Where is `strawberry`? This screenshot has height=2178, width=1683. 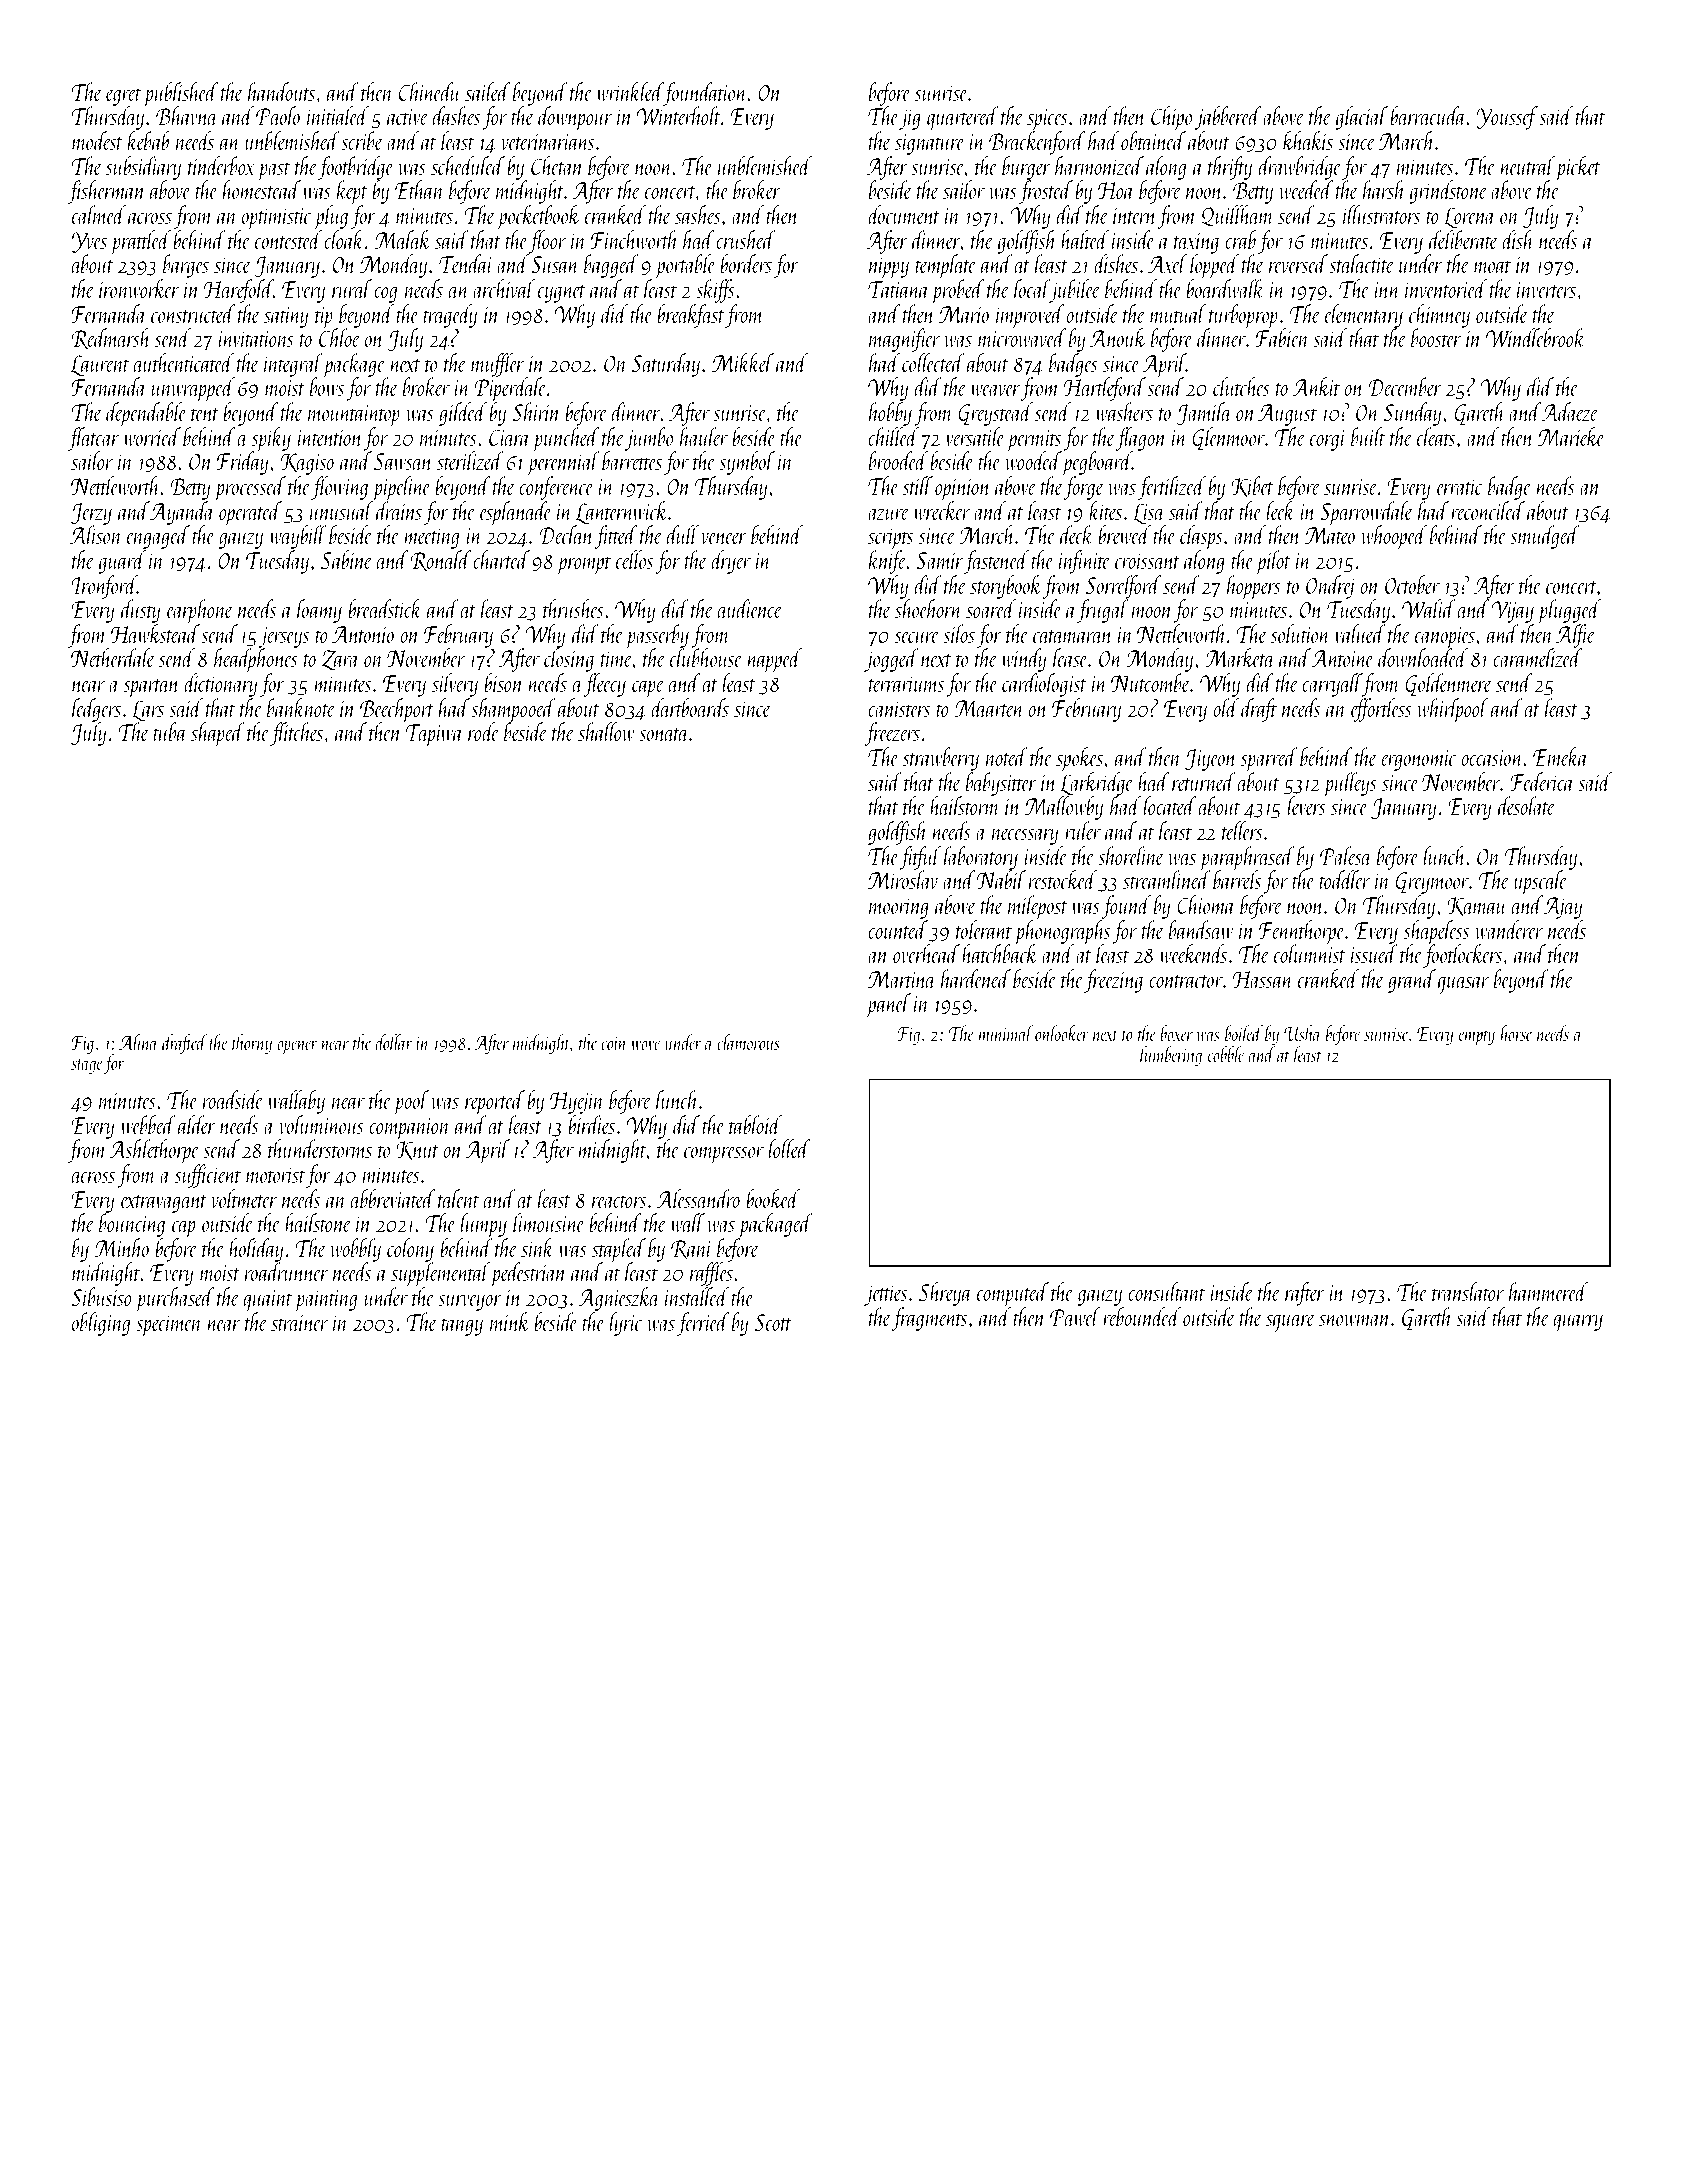 strawberry is located at coordinates (941, 759).
